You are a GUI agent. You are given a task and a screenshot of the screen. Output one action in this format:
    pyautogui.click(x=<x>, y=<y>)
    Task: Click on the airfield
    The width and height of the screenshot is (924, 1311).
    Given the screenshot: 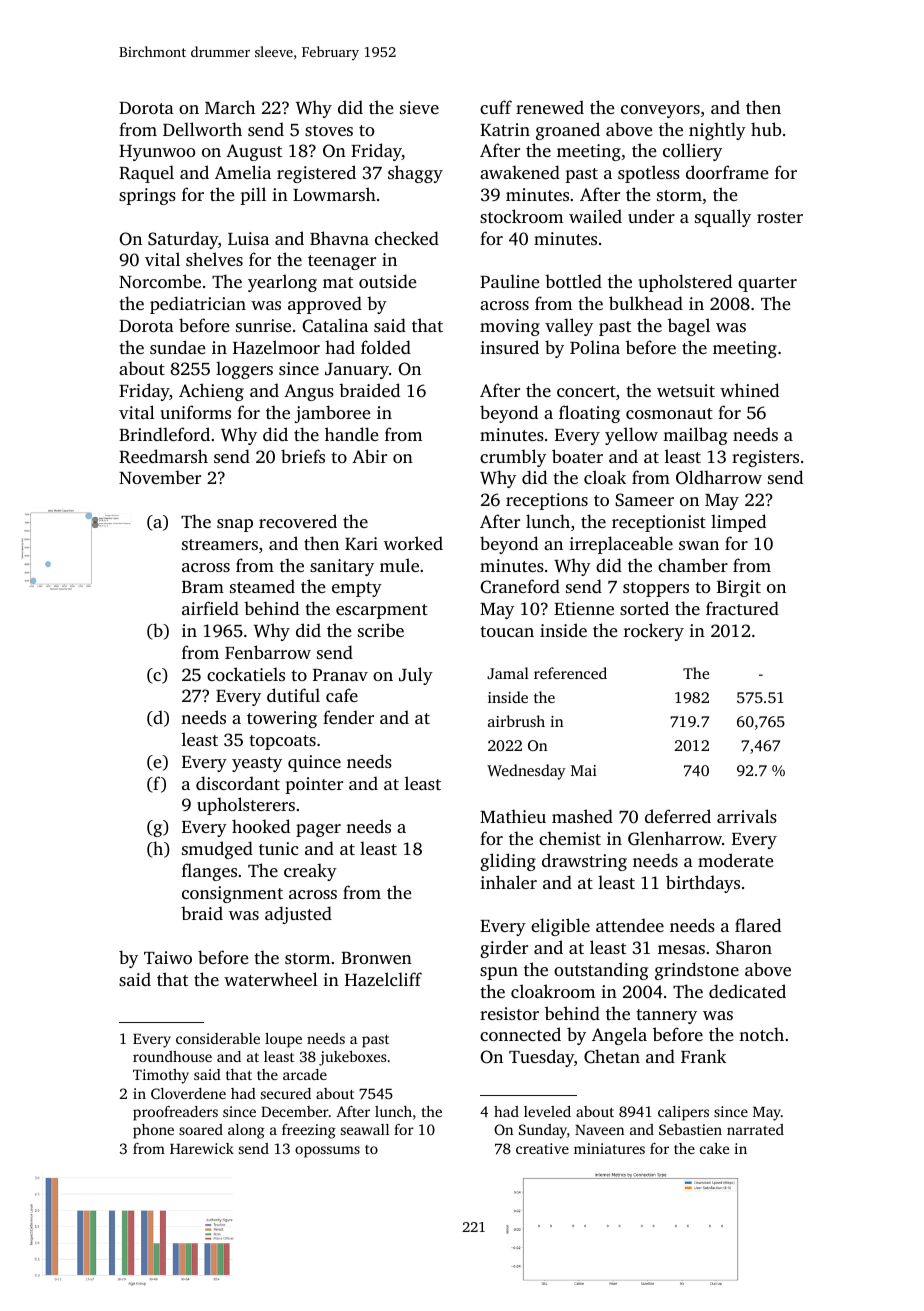 What is the action you would take?
    pyautogui.click(x=210, y=608)
